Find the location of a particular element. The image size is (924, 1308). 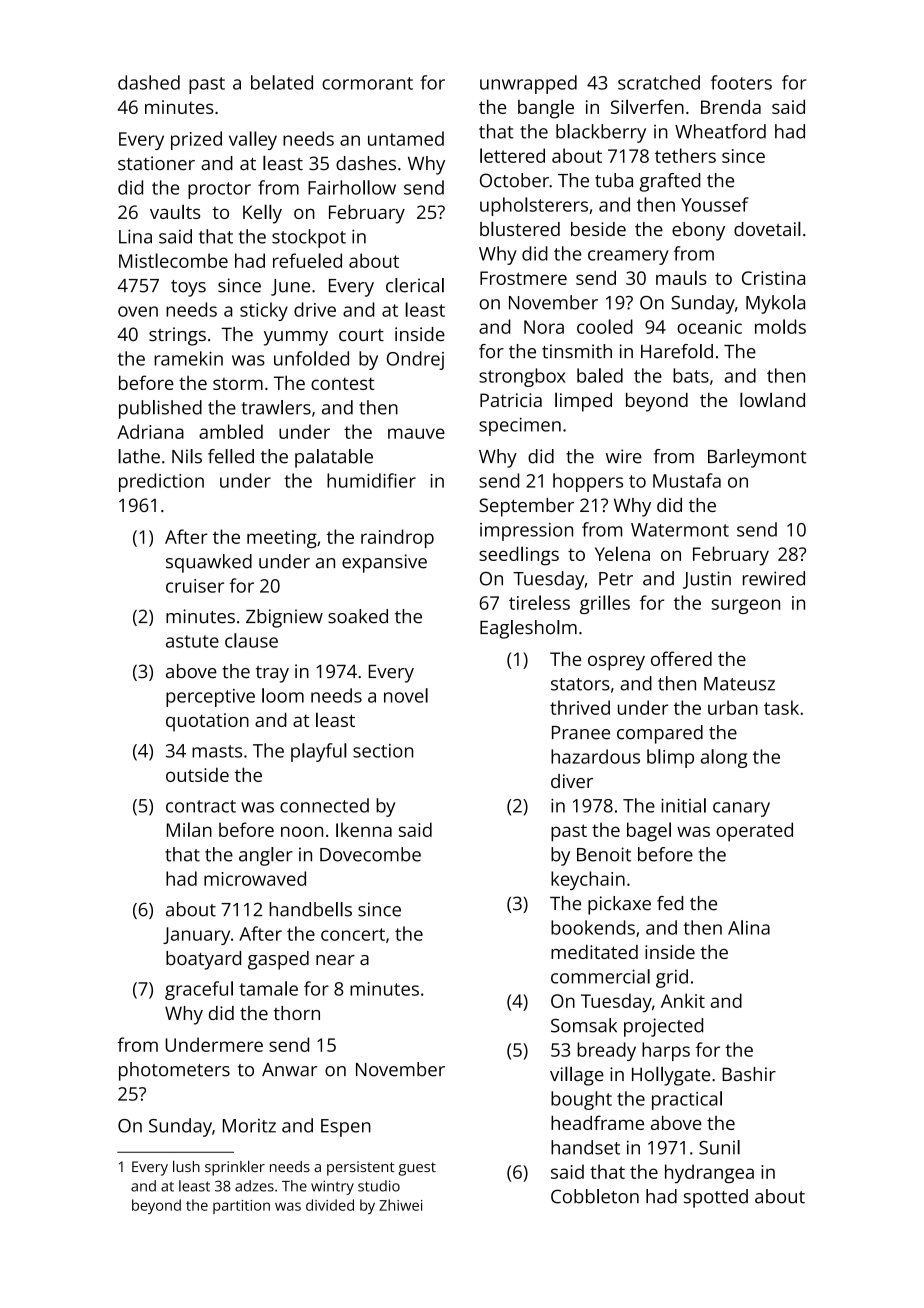

grid is located at coordinates (672, 978).
